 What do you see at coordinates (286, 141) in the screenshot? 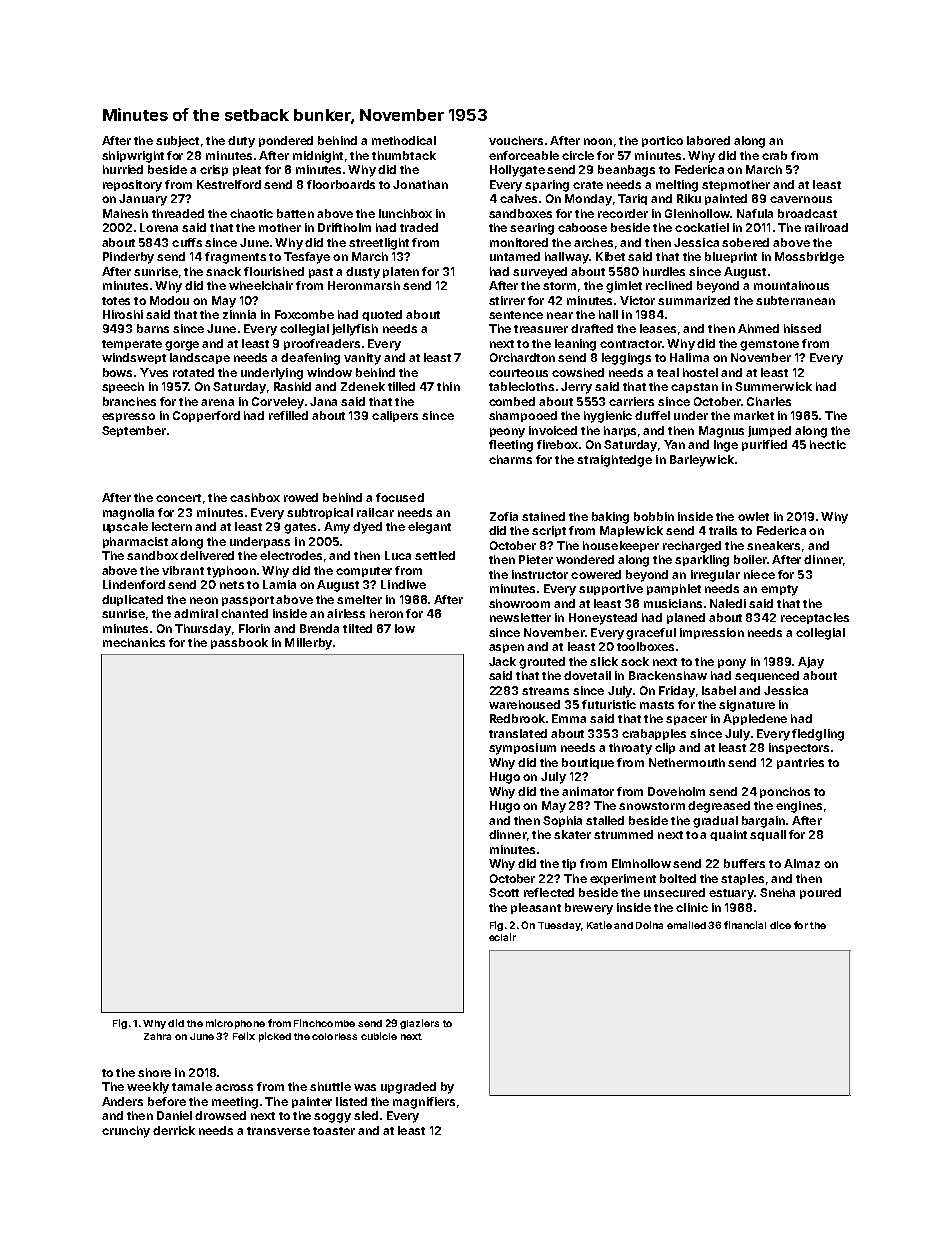
I see `pondered` at bounding box center [286, 141].
